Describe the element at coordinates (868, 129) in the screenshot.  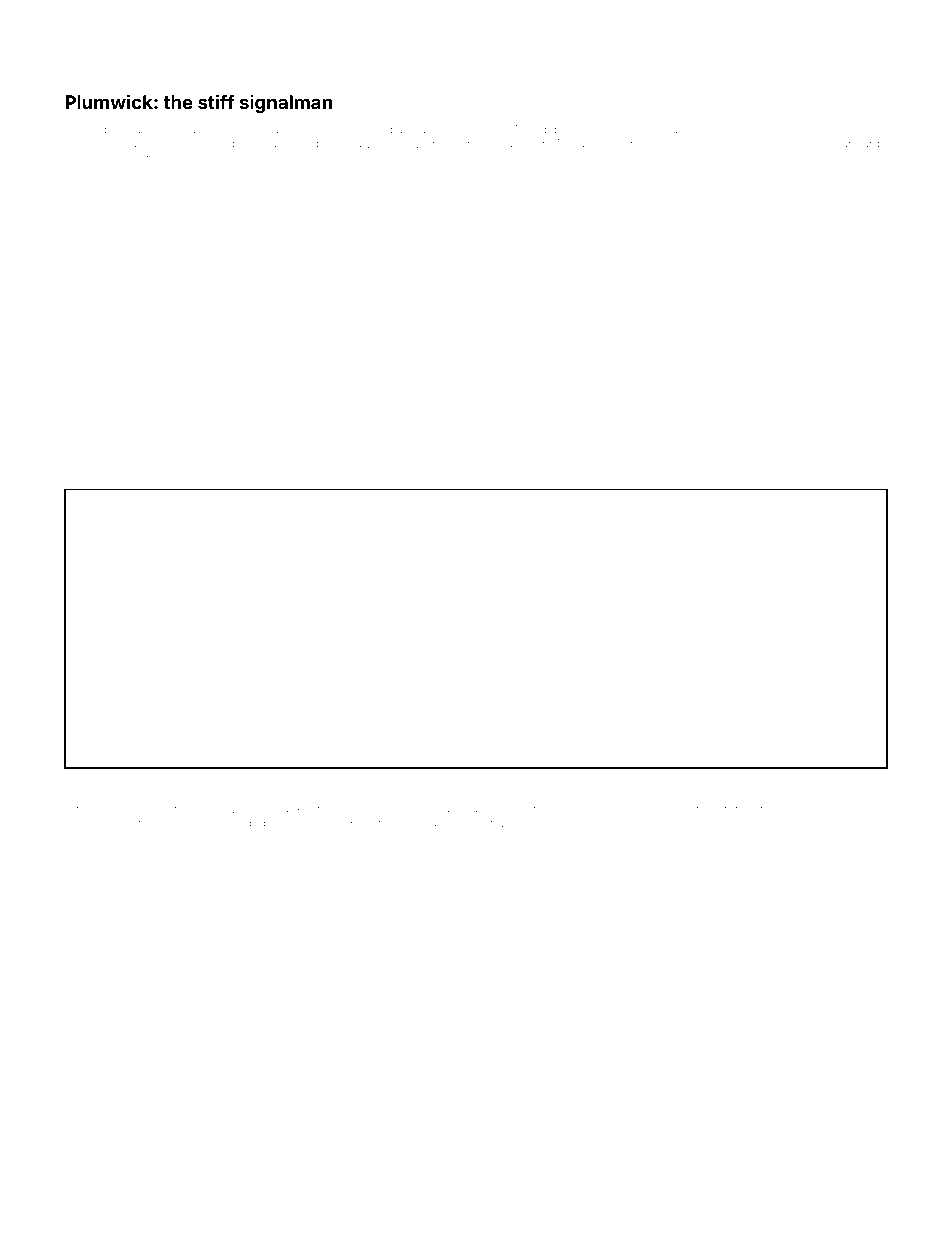
I see `June` at that location.
